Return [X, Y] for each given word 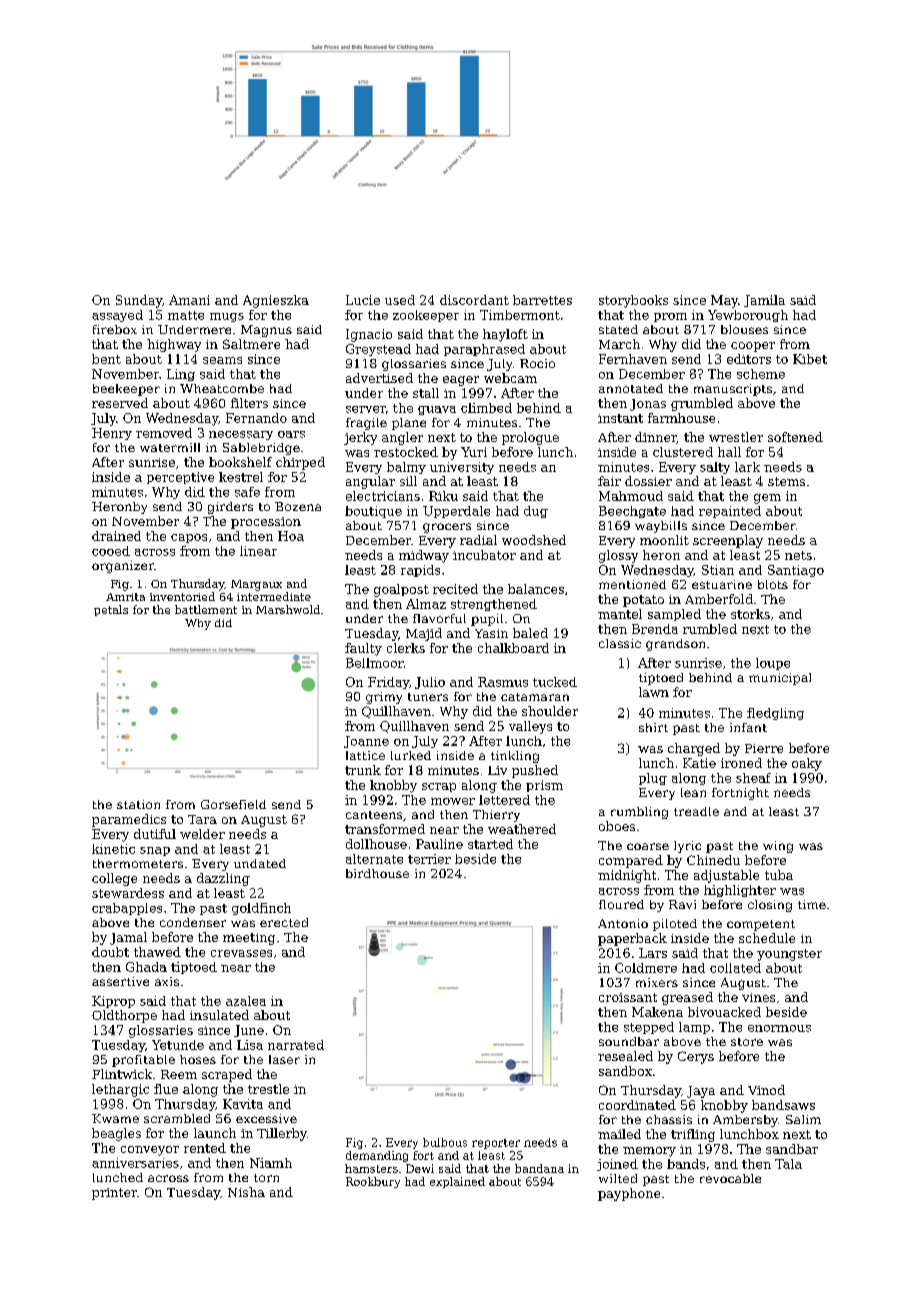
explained [457, 1182]
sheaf [753, 778]
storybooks [633, 301]
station [138, 804]
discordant [474, 300]
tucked [555, 682]
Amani [189, 300]
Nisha [246, 1192]
